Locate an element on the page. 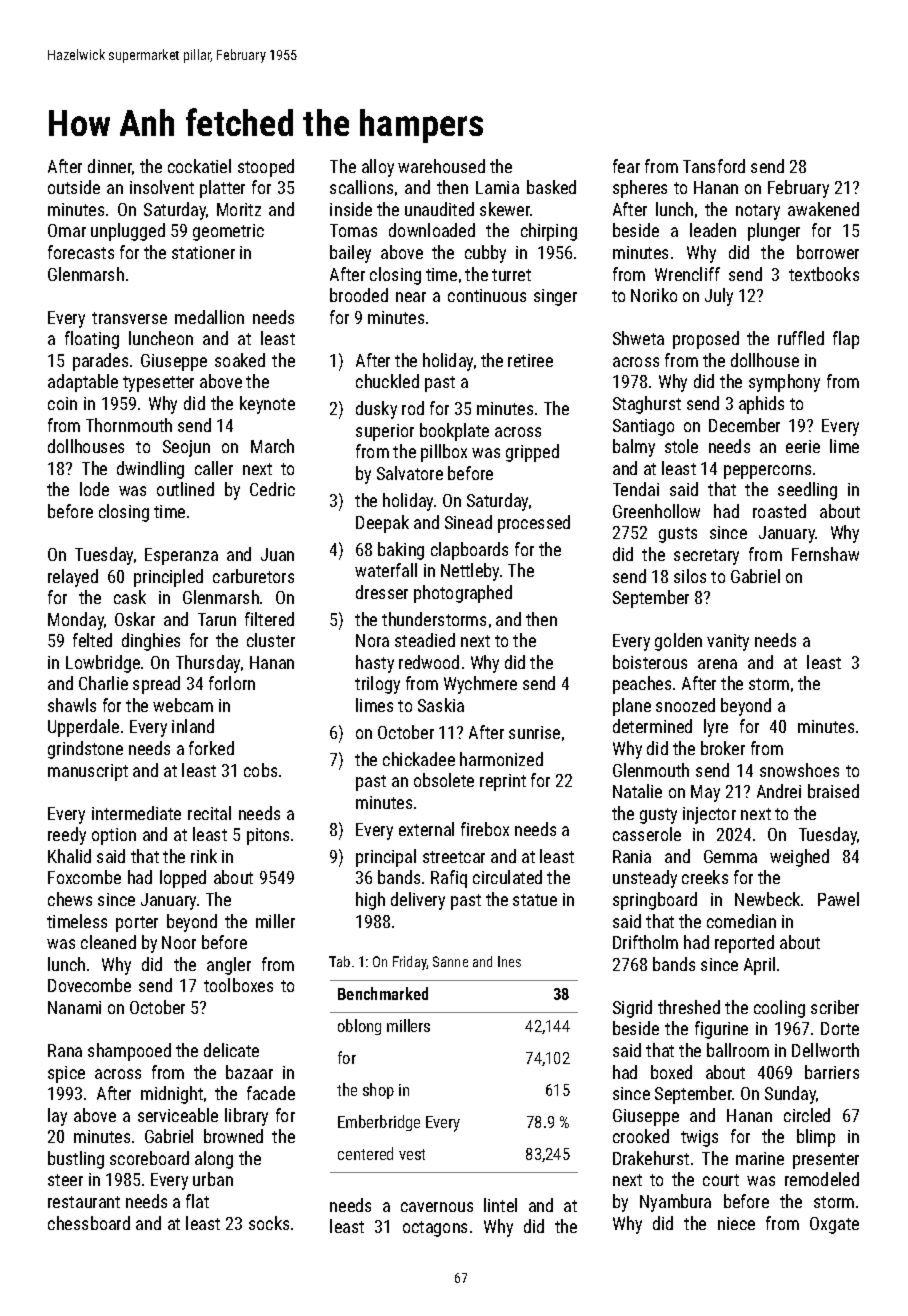 This document has width=908, height=1316. ruffled is located at coordinates (801, 338).
